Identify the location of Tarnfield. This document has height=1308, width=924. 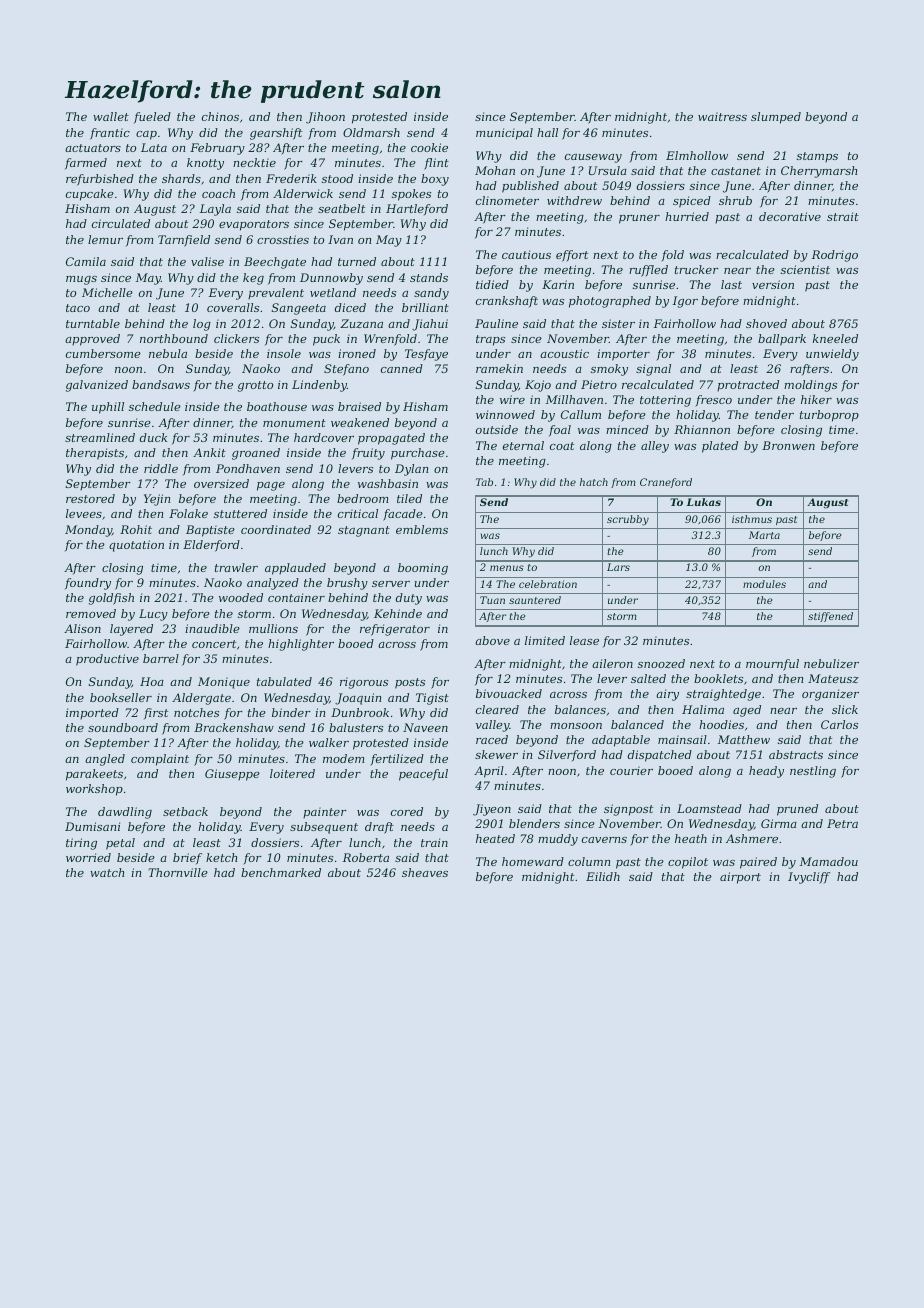
(184, 241).
